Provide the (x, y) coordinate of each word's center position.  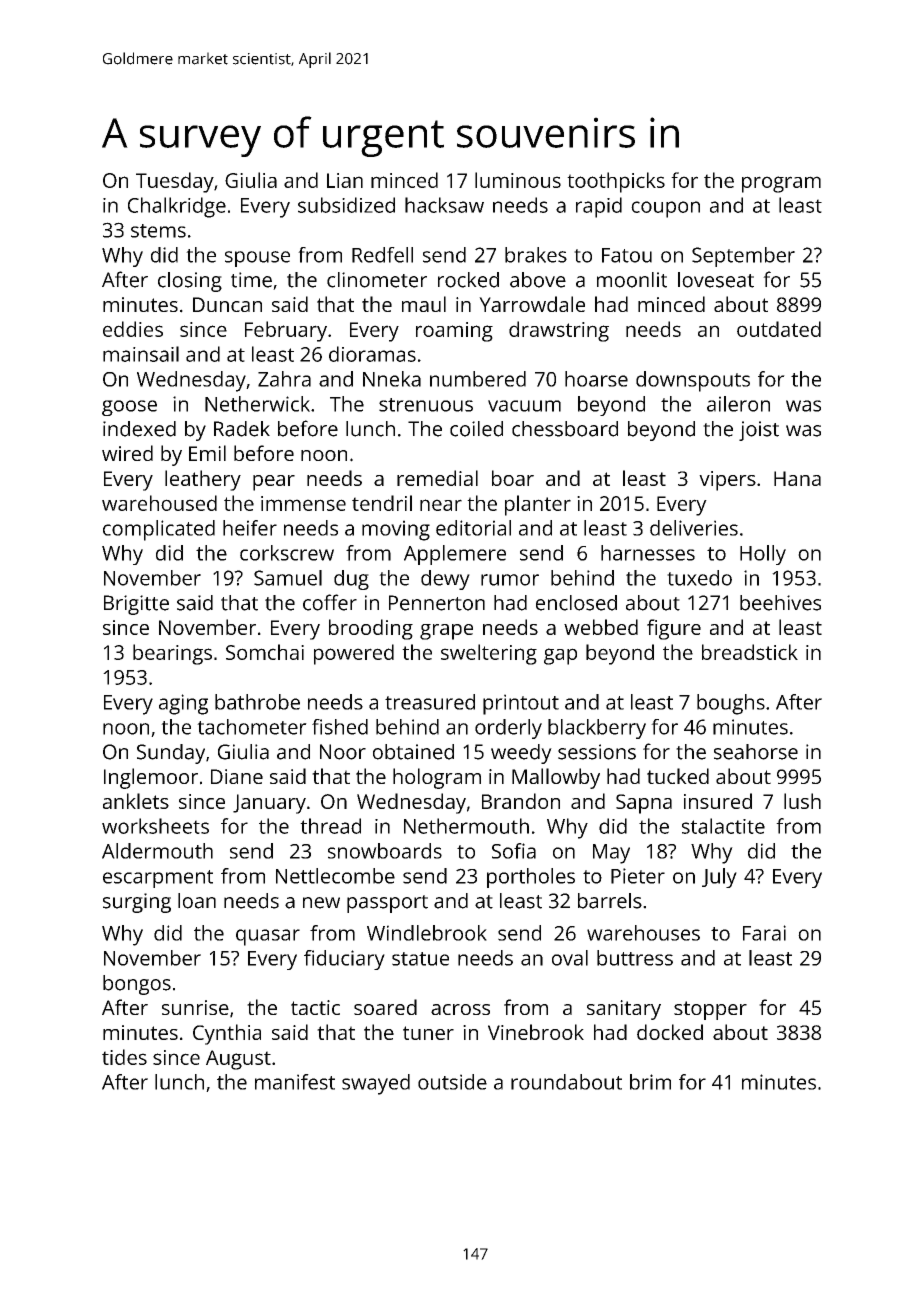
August (238, 1060)
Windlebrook (427, 933)
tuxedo (699, 578)
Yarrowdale (532, 304)
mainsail (141, 354)
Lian (345, 180)
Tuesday (175, 182)
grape (446, 632)
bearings (172, 654)
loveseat (716, 280)
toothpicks (616, 182)
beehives (780, 603)
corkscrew (287, 553)
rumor (510, 580)
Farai (764, 933)
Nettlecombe (335, 876)
